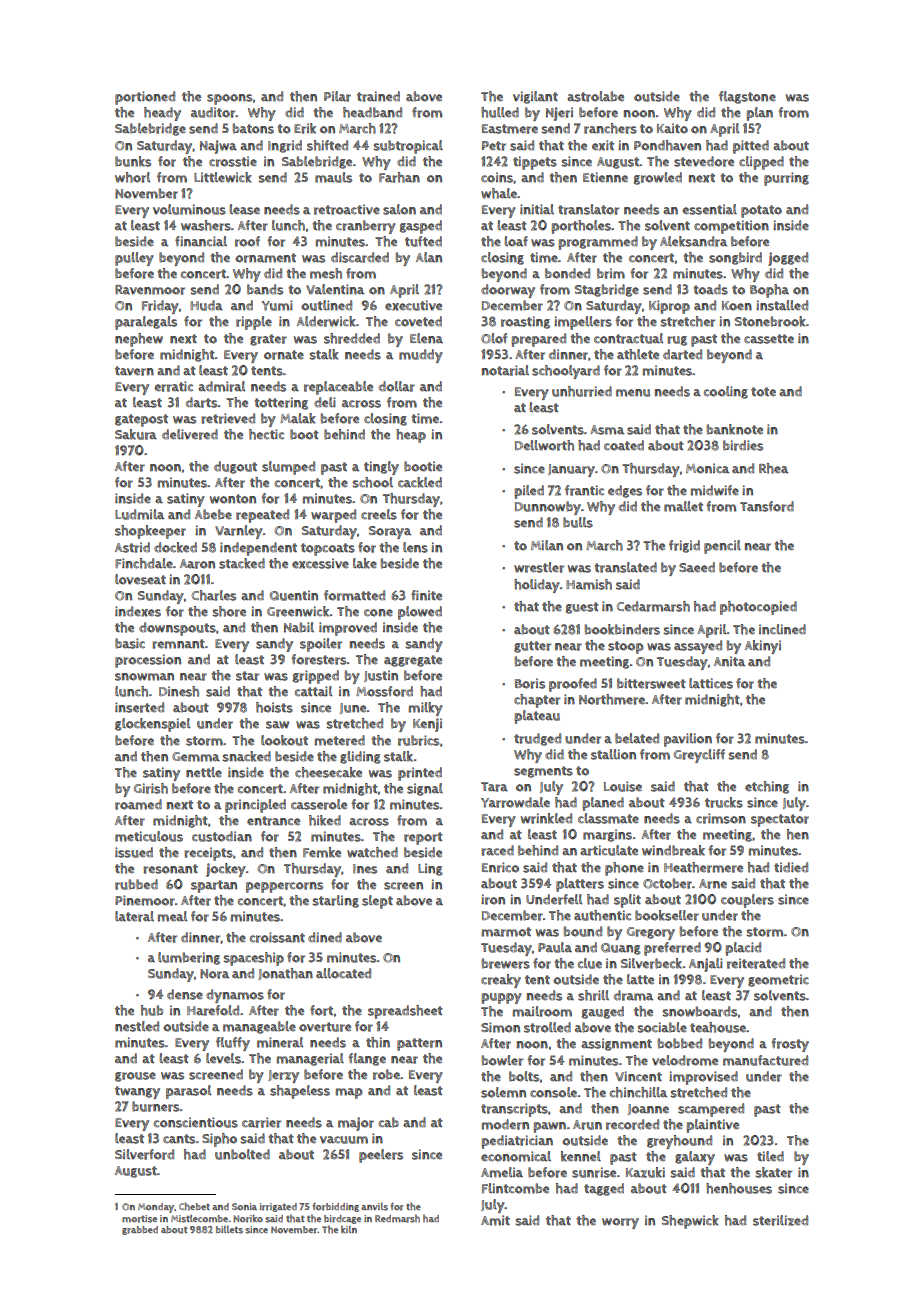 Image resolution: width=924 pixels, height=1308 pixels. What do you see at coordinates (767, 787) in the document?
I see `etching` at bounding box center [767, 787].
